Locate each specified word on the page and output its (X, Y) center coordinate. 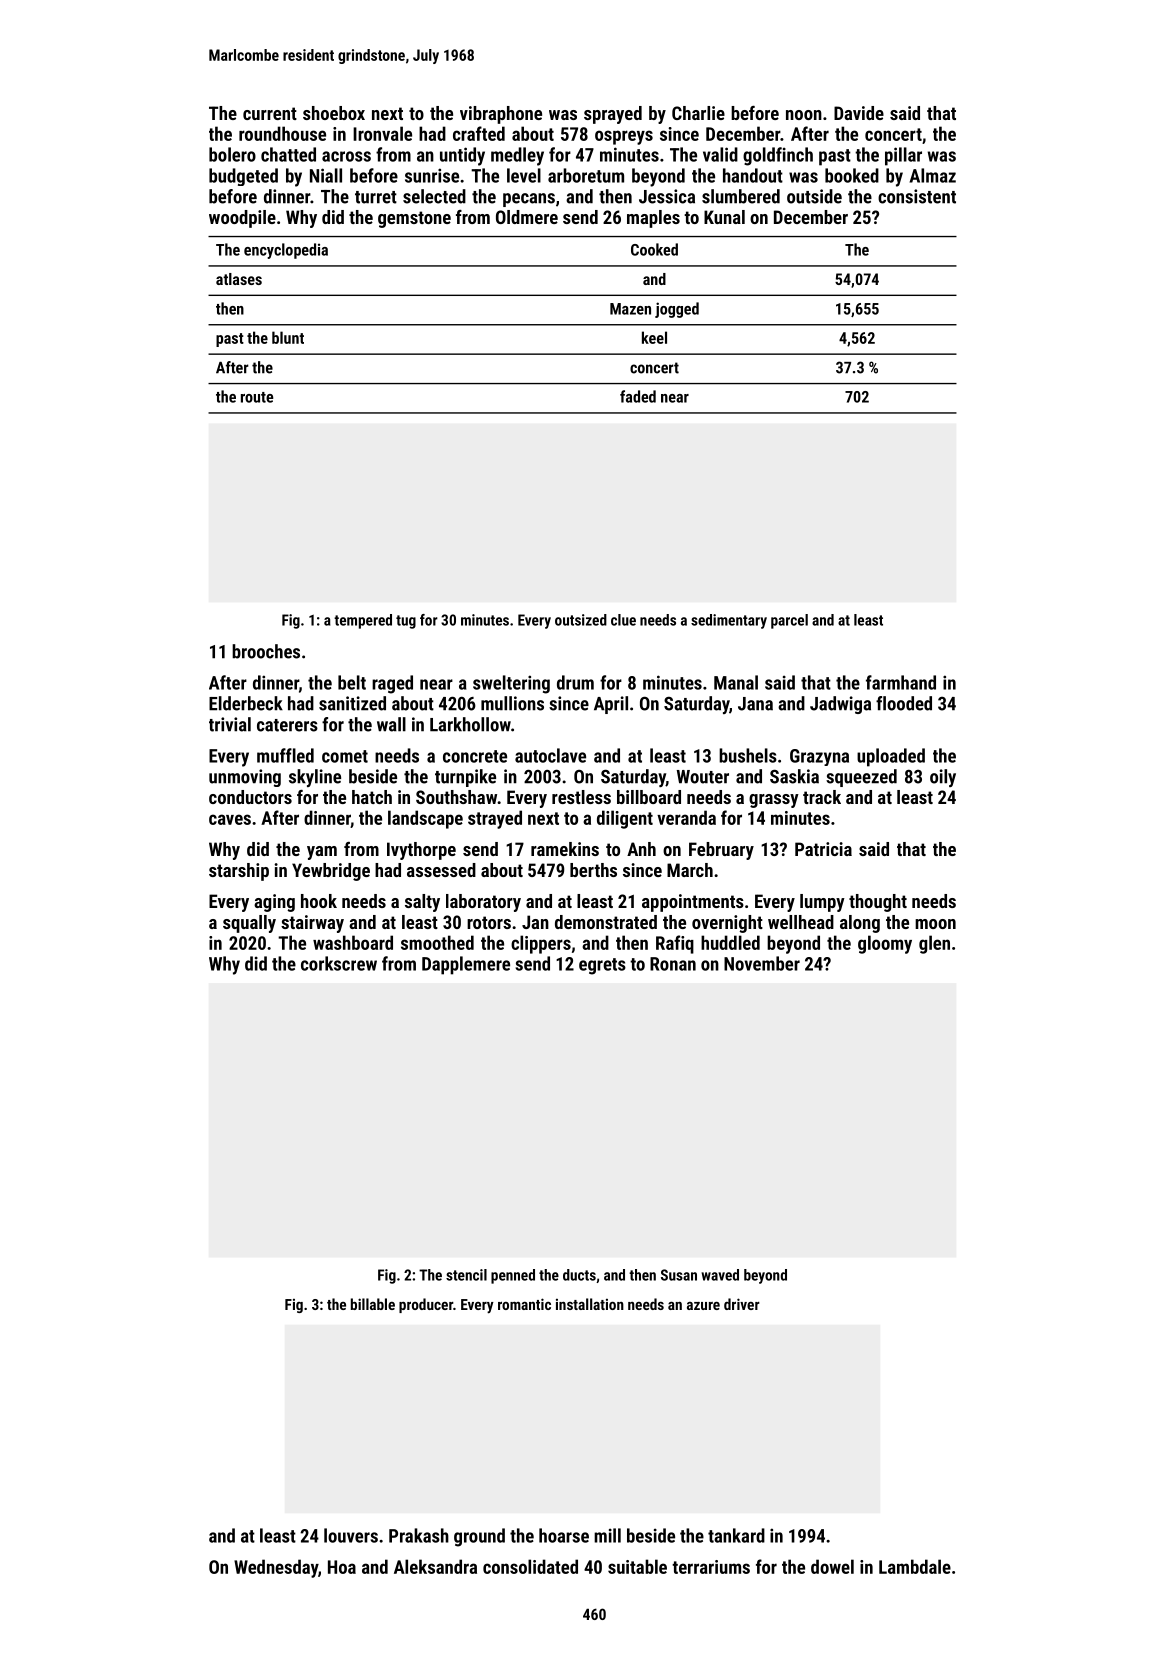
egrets (602, 966)
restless (581, 797)
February (721, 851)
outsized (581, 620)
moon (935, 924)
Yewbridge (331, 872)
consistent (917, 196)
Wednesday (276, 1568)
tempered (363, 621)
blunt (288, 337)
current (270, 113)
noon (804, 115)
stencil (466, 1275)
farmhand (901, 682)
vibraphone (501, 115)
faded (638, 396)
